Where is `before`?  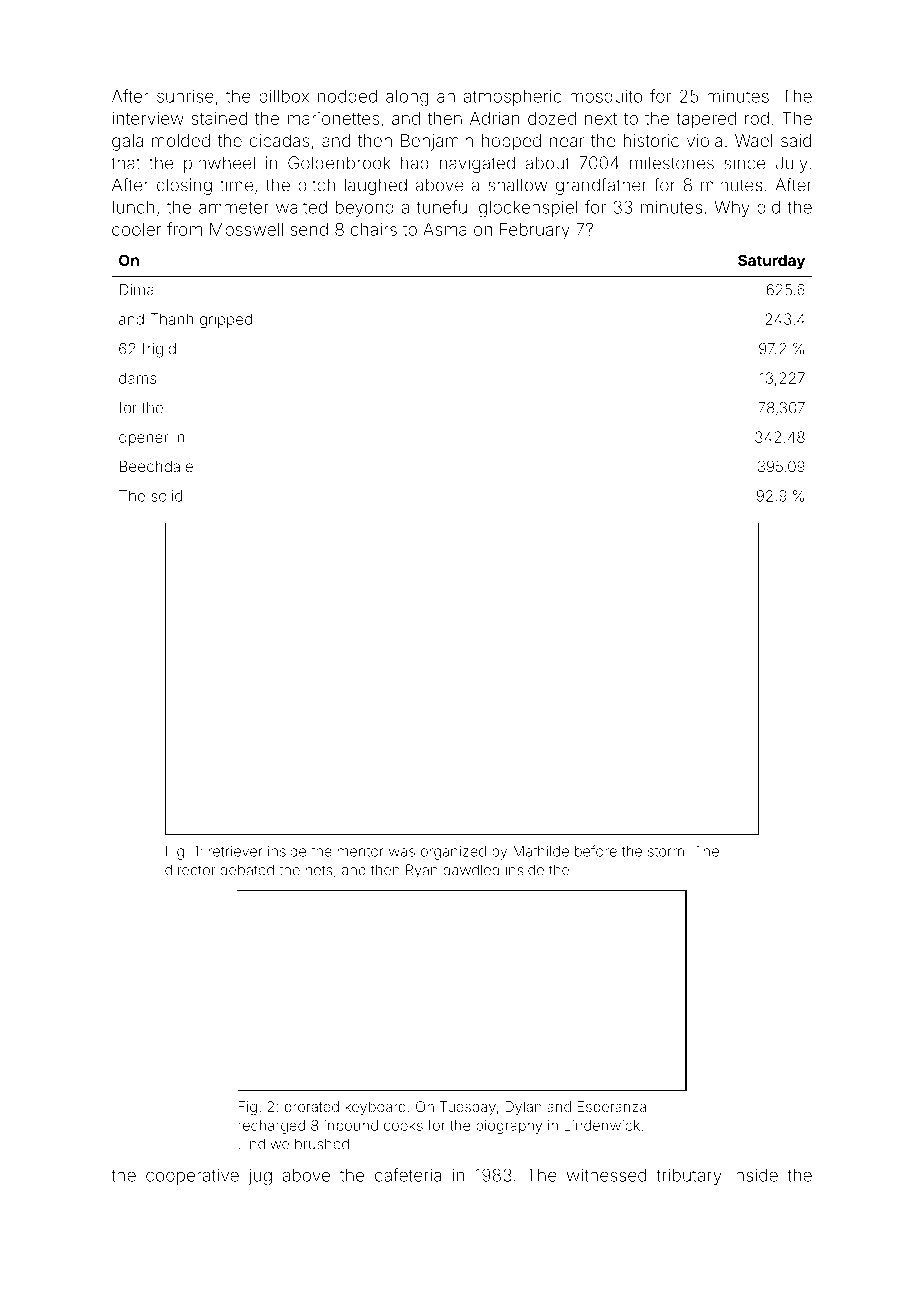
before is located at coordinates (596, 851).
